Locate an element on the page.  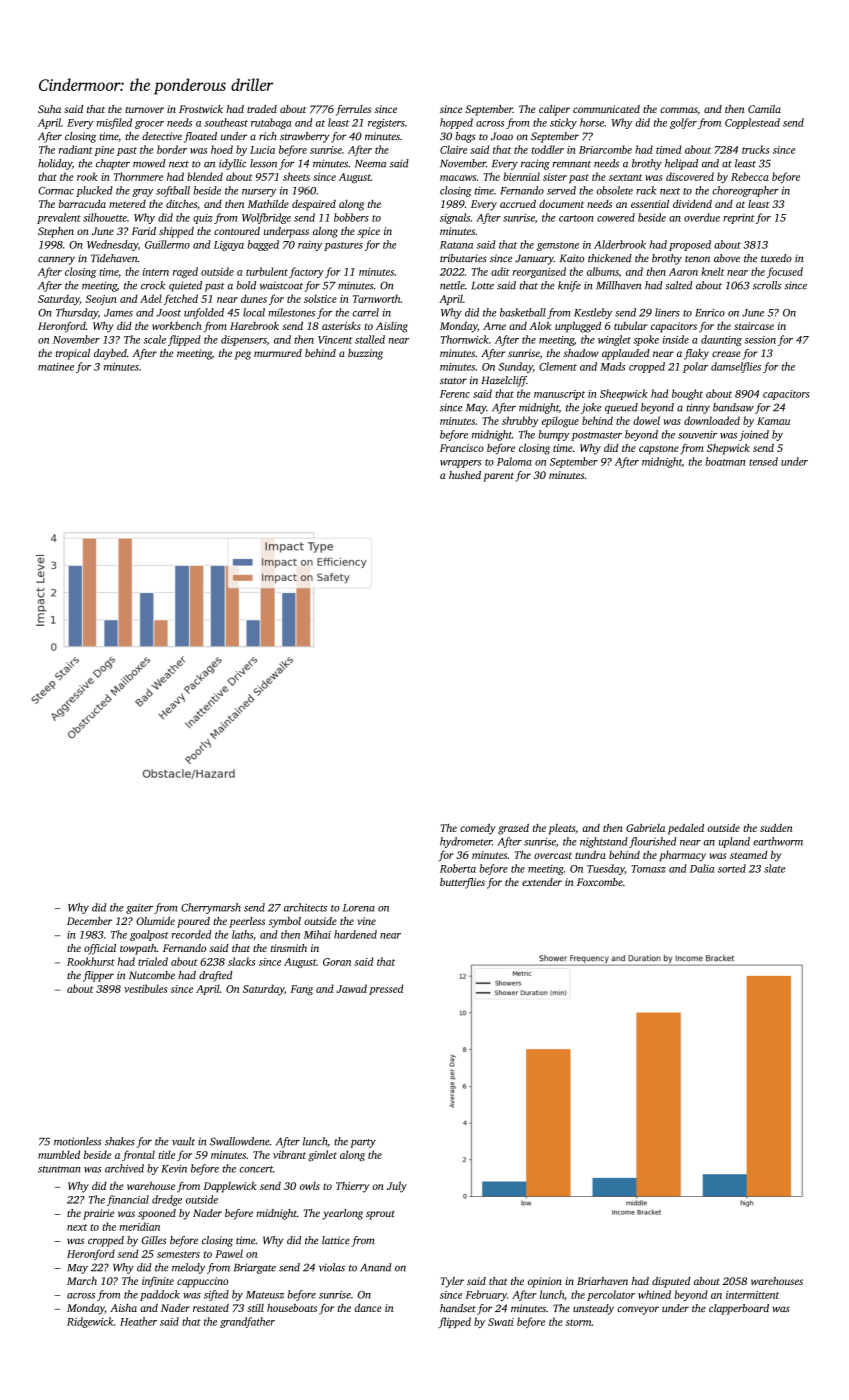
gaiter is located at coordinates (139, 908).
